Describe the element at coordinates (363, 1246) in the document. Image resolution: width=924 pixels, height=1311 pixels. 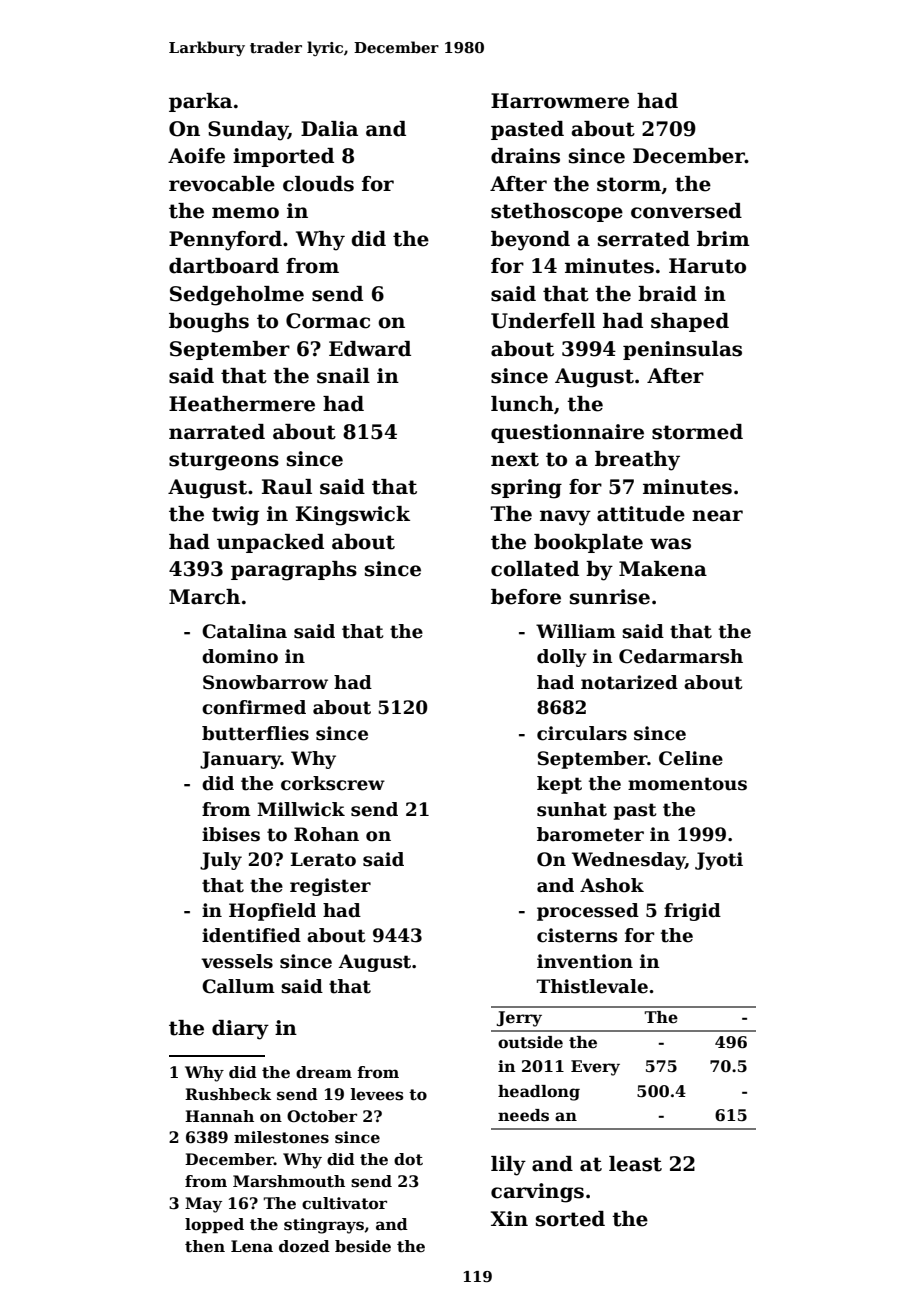
I see `beside` at that location.
